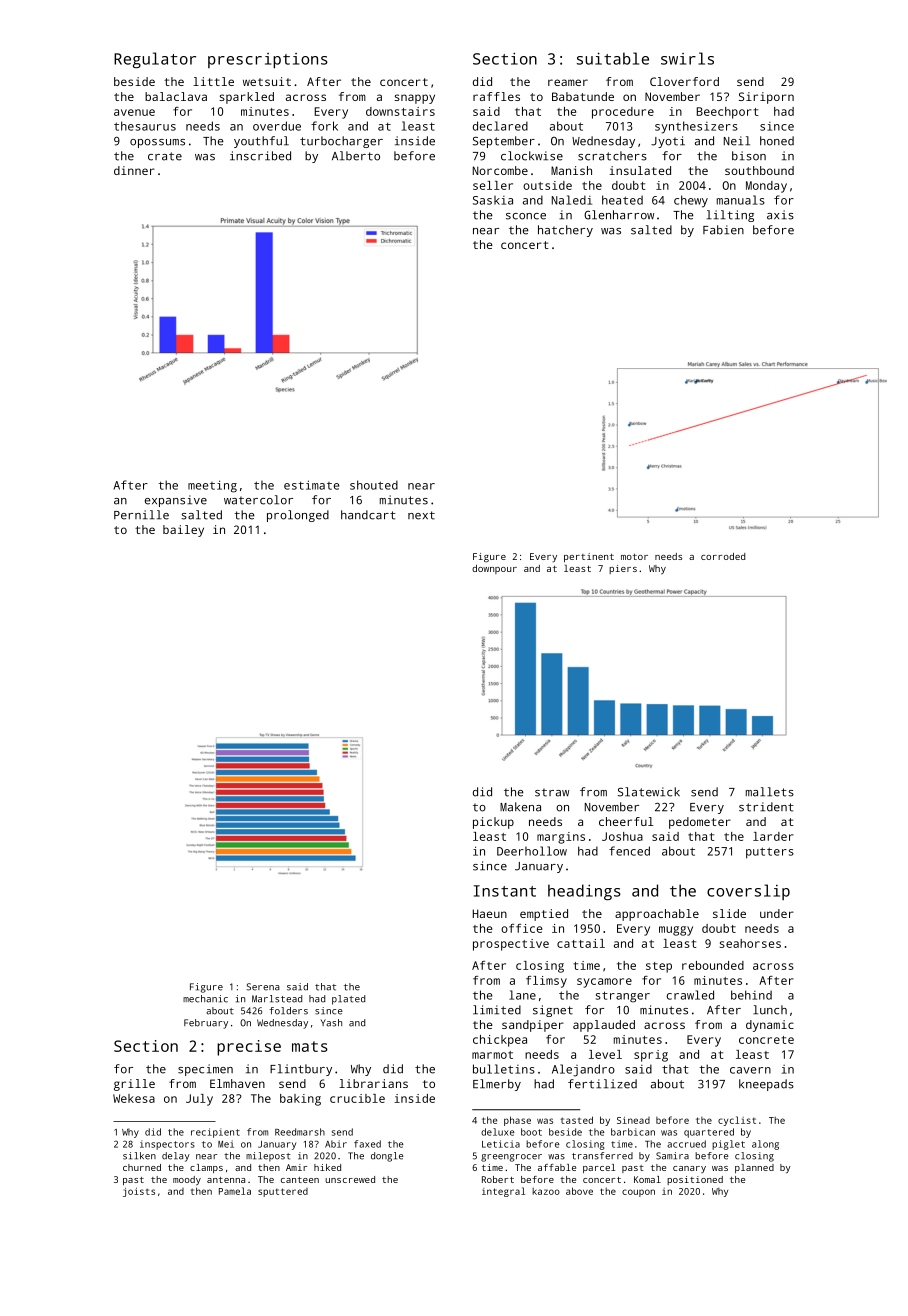 The height and width of the image is (1316, 908). Describe the element at coordinates (374, 485) in the image. I see `shouted` at that location.
